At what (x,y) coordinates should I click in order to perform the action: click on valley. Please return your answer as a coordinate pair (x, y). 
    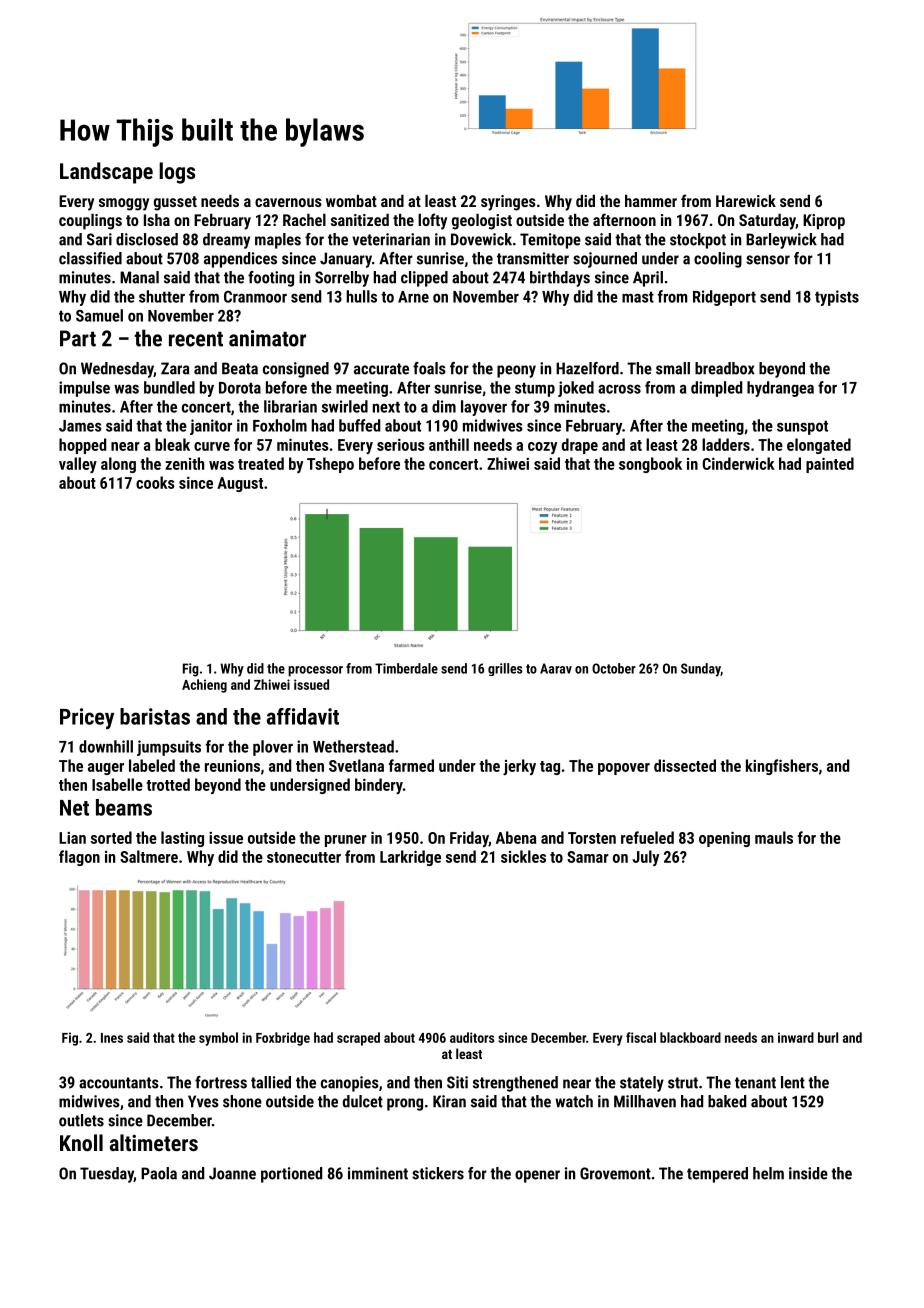
    Looking at the image, I should click on (78, 465).
